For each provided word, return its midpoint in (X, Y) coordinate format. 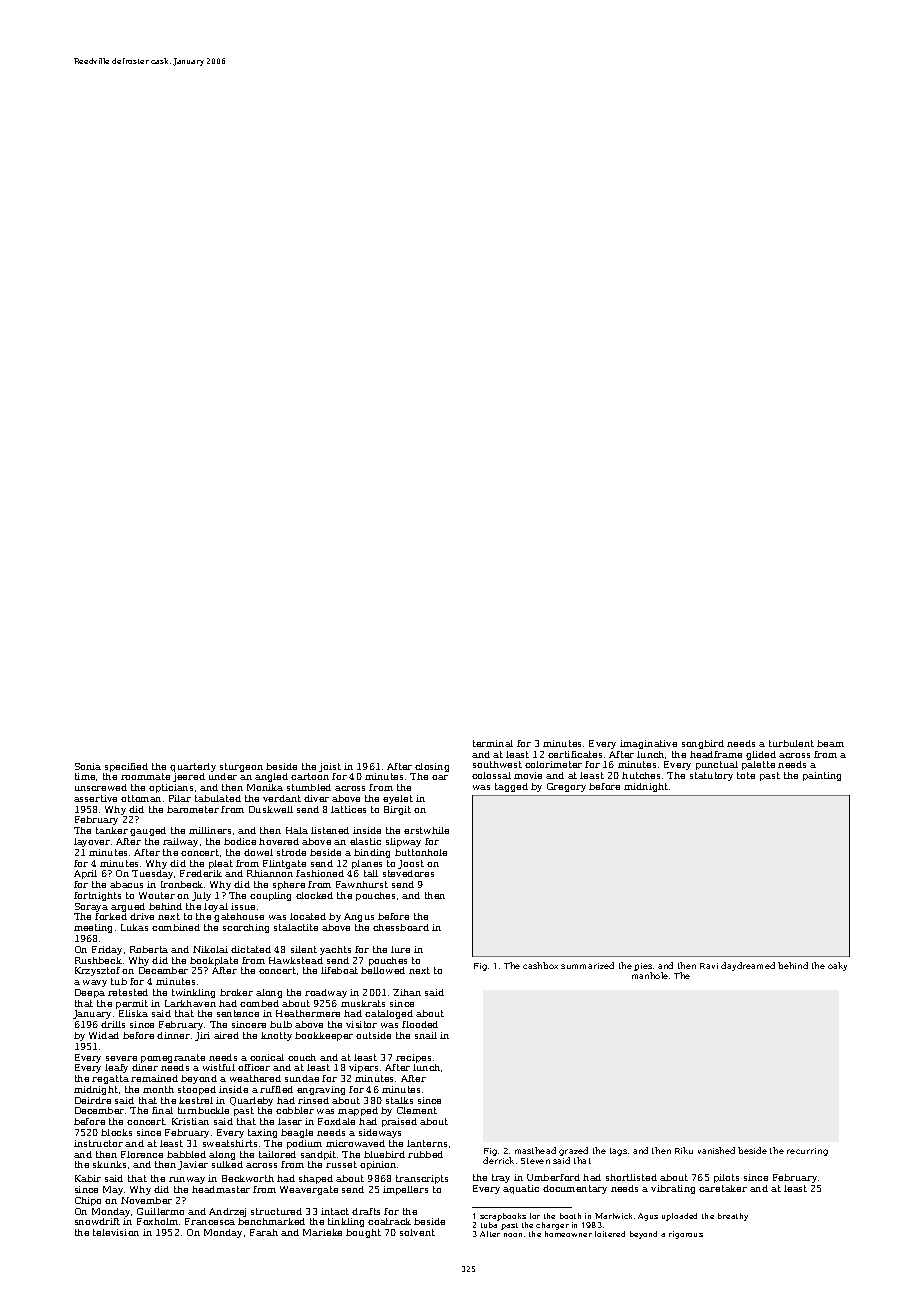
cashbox (540, 965)
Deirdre (93, 1100)
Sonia (88, 766)
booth (570, 1216)
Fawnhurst (362, 884)
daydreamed (748, 966)
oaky (837, 966)
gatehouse (239, 917)
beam (830, 743)
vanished (716, 1150)
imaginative (648, 744)
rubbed (425, 1154)
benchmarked (271, 1221)
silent (304, 949)
